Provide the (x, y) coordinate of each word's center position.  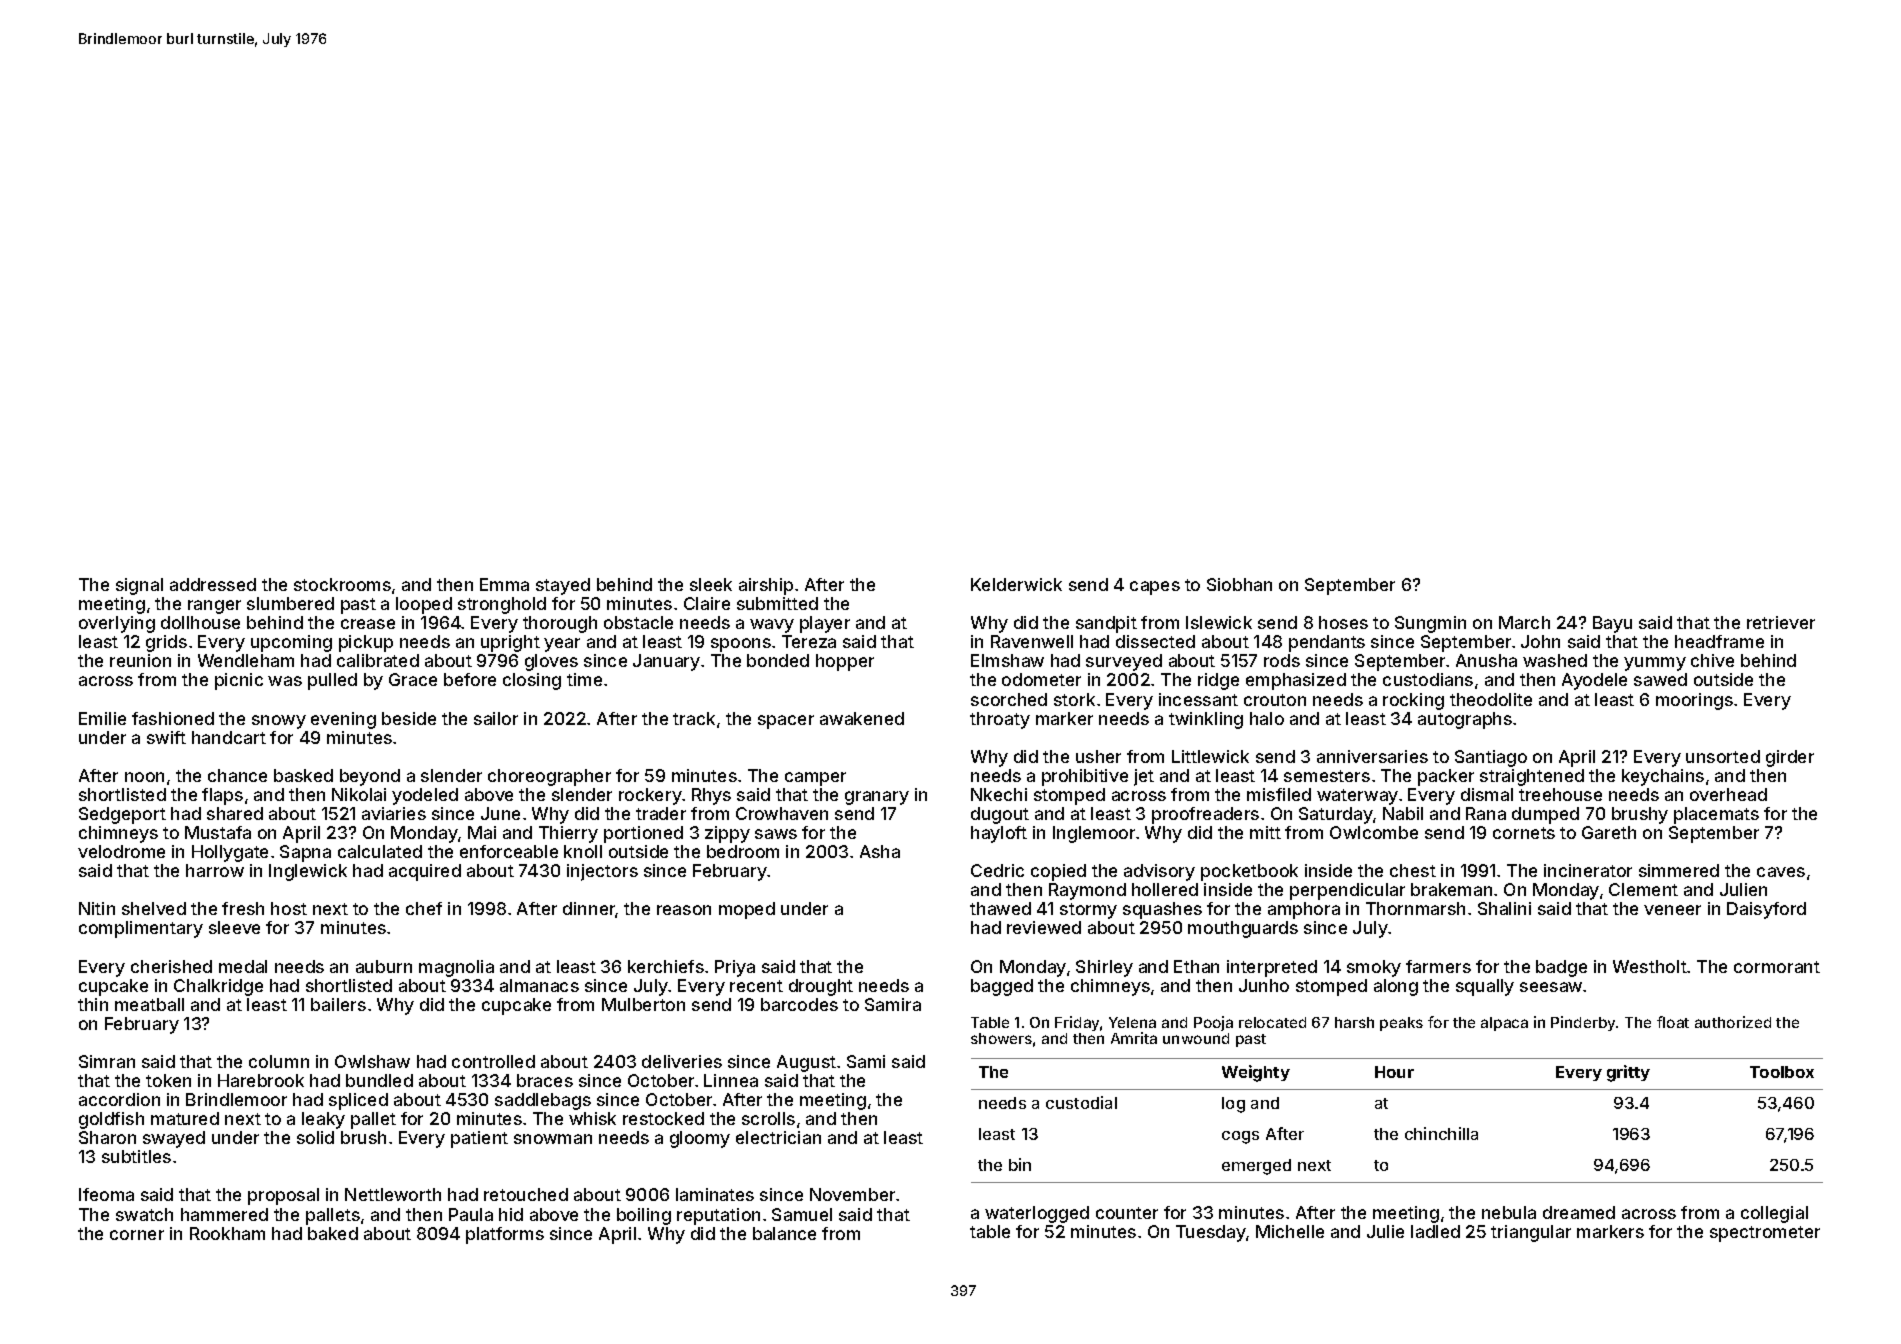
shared (235, 813)
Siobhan (1239, 584)
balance (784, 1233)
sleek (711, 584)
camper (815, 779)
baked (333, 1233)
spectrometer (1765, 1234)
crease (368, 624)
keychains (1663, 777)
